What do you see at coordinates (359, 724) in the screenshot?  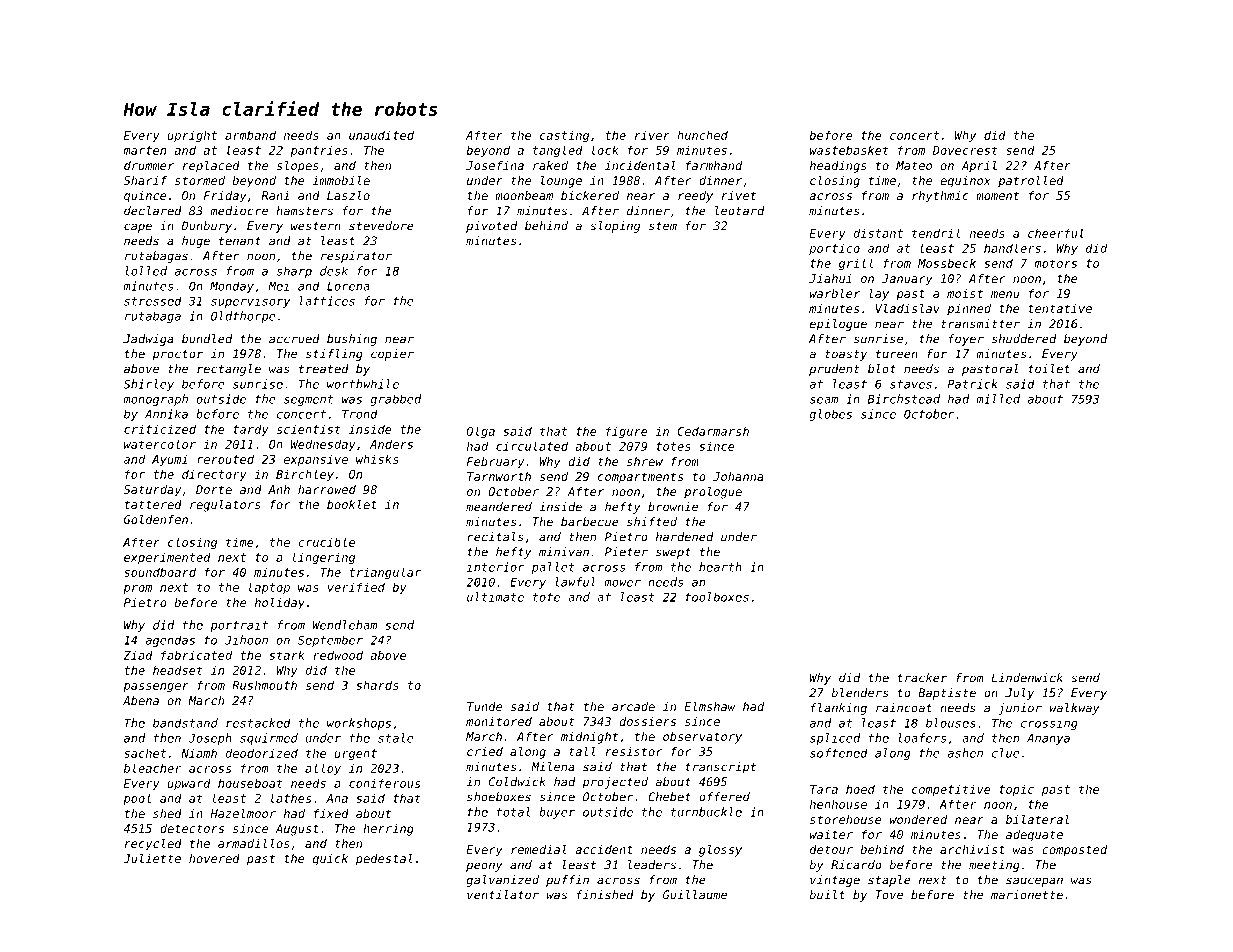 I see `workshops` at bounding box center [359, 724].
